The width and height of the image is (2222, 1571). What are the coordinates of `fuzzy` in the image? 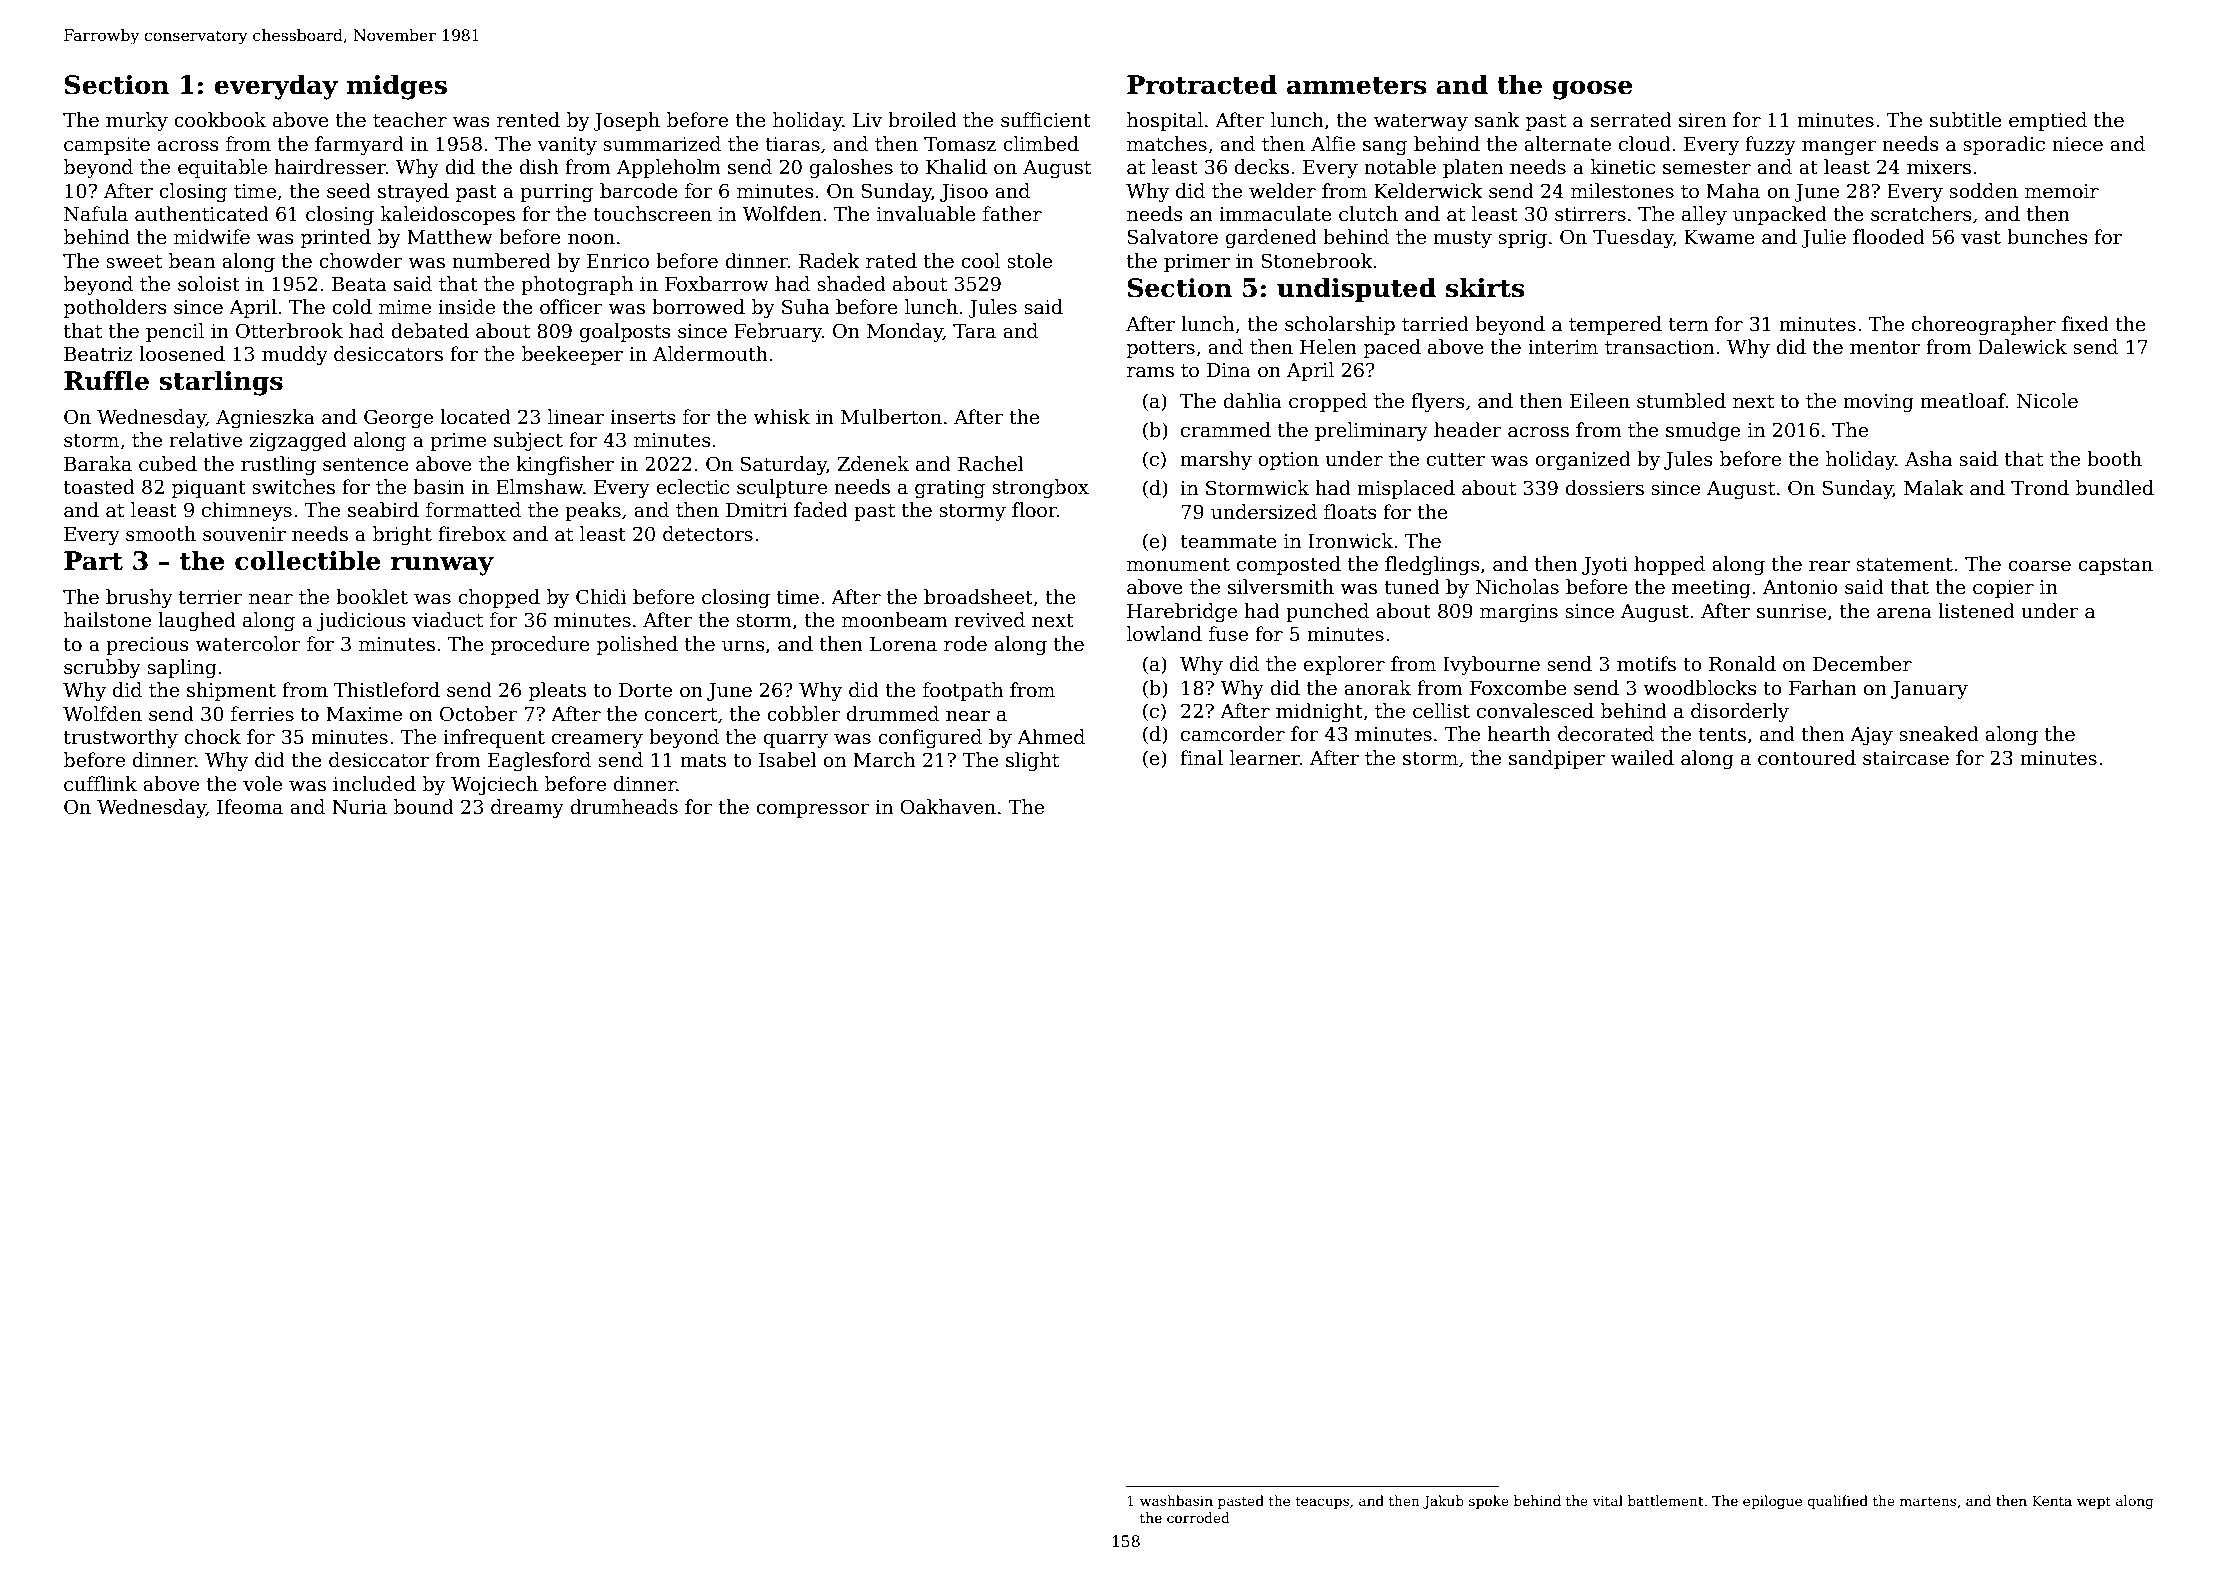 It's located at (1770, 145).
